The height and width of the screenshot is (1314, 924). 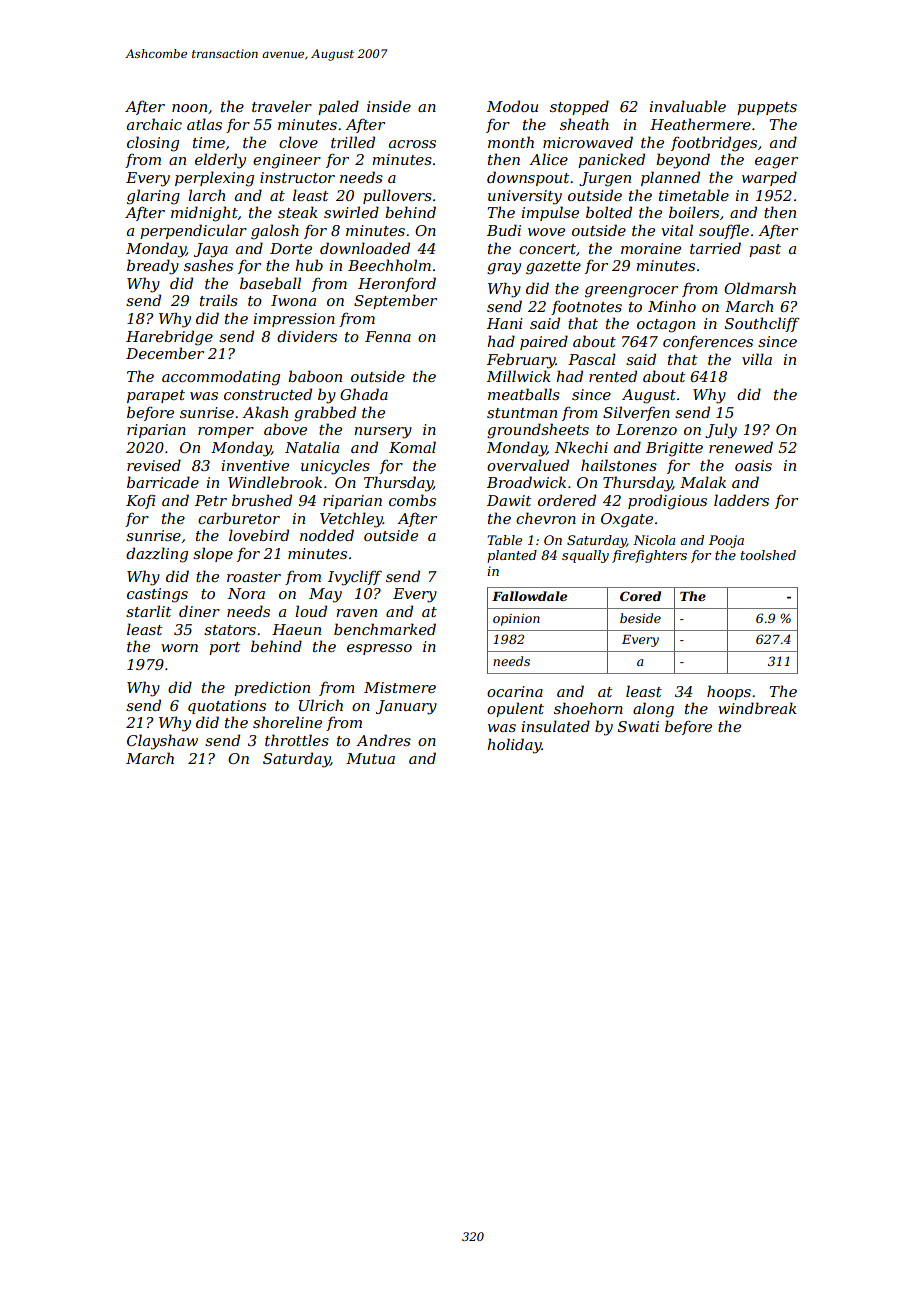 What do you see at coordinates (165, 353) in the screenshot?
I see `December` at bounding box center [165, 353].
